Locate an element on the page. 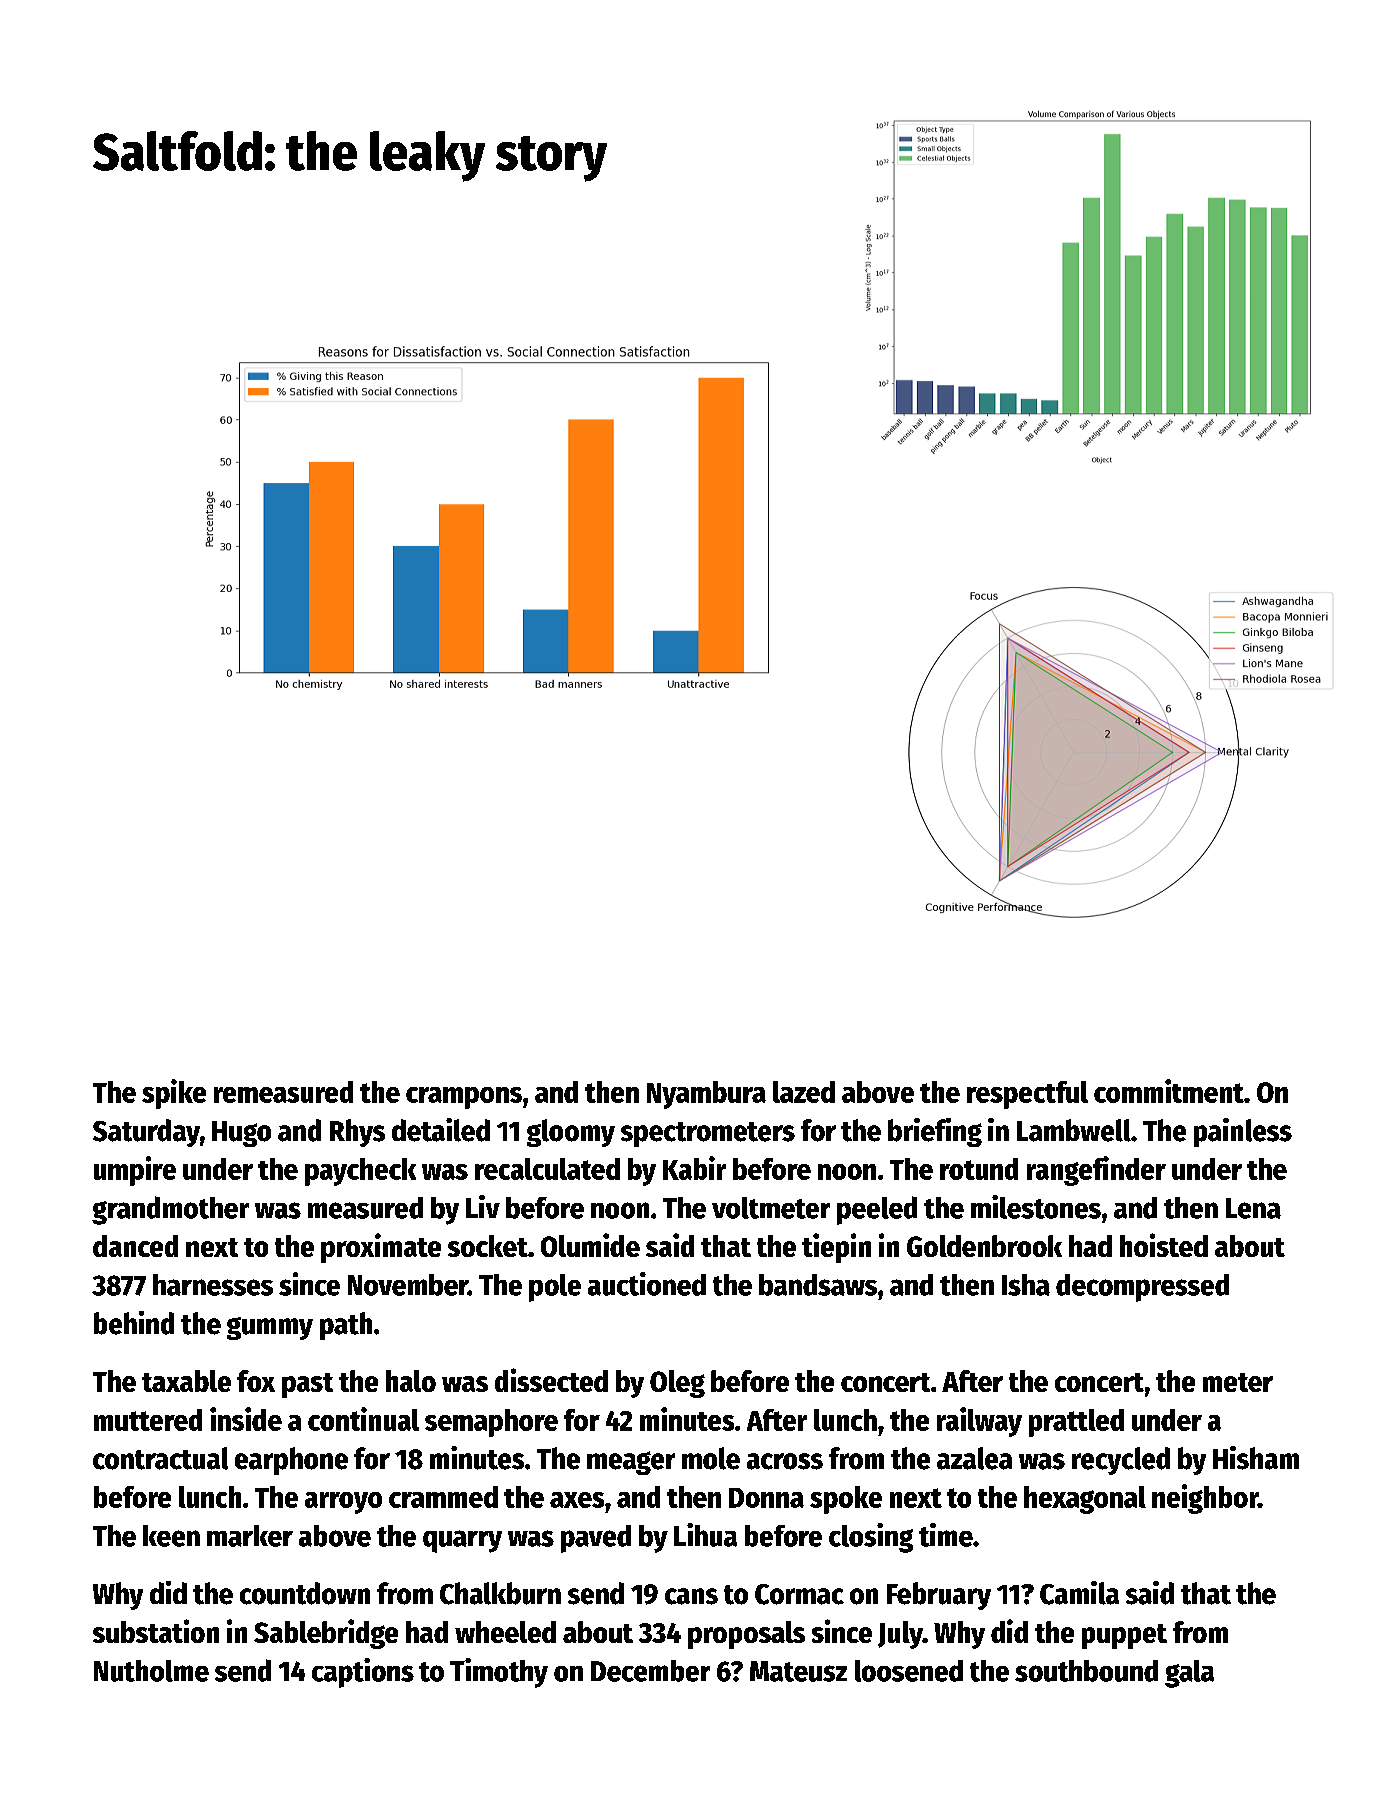  countdown is located at coordinates (305, 1593).
